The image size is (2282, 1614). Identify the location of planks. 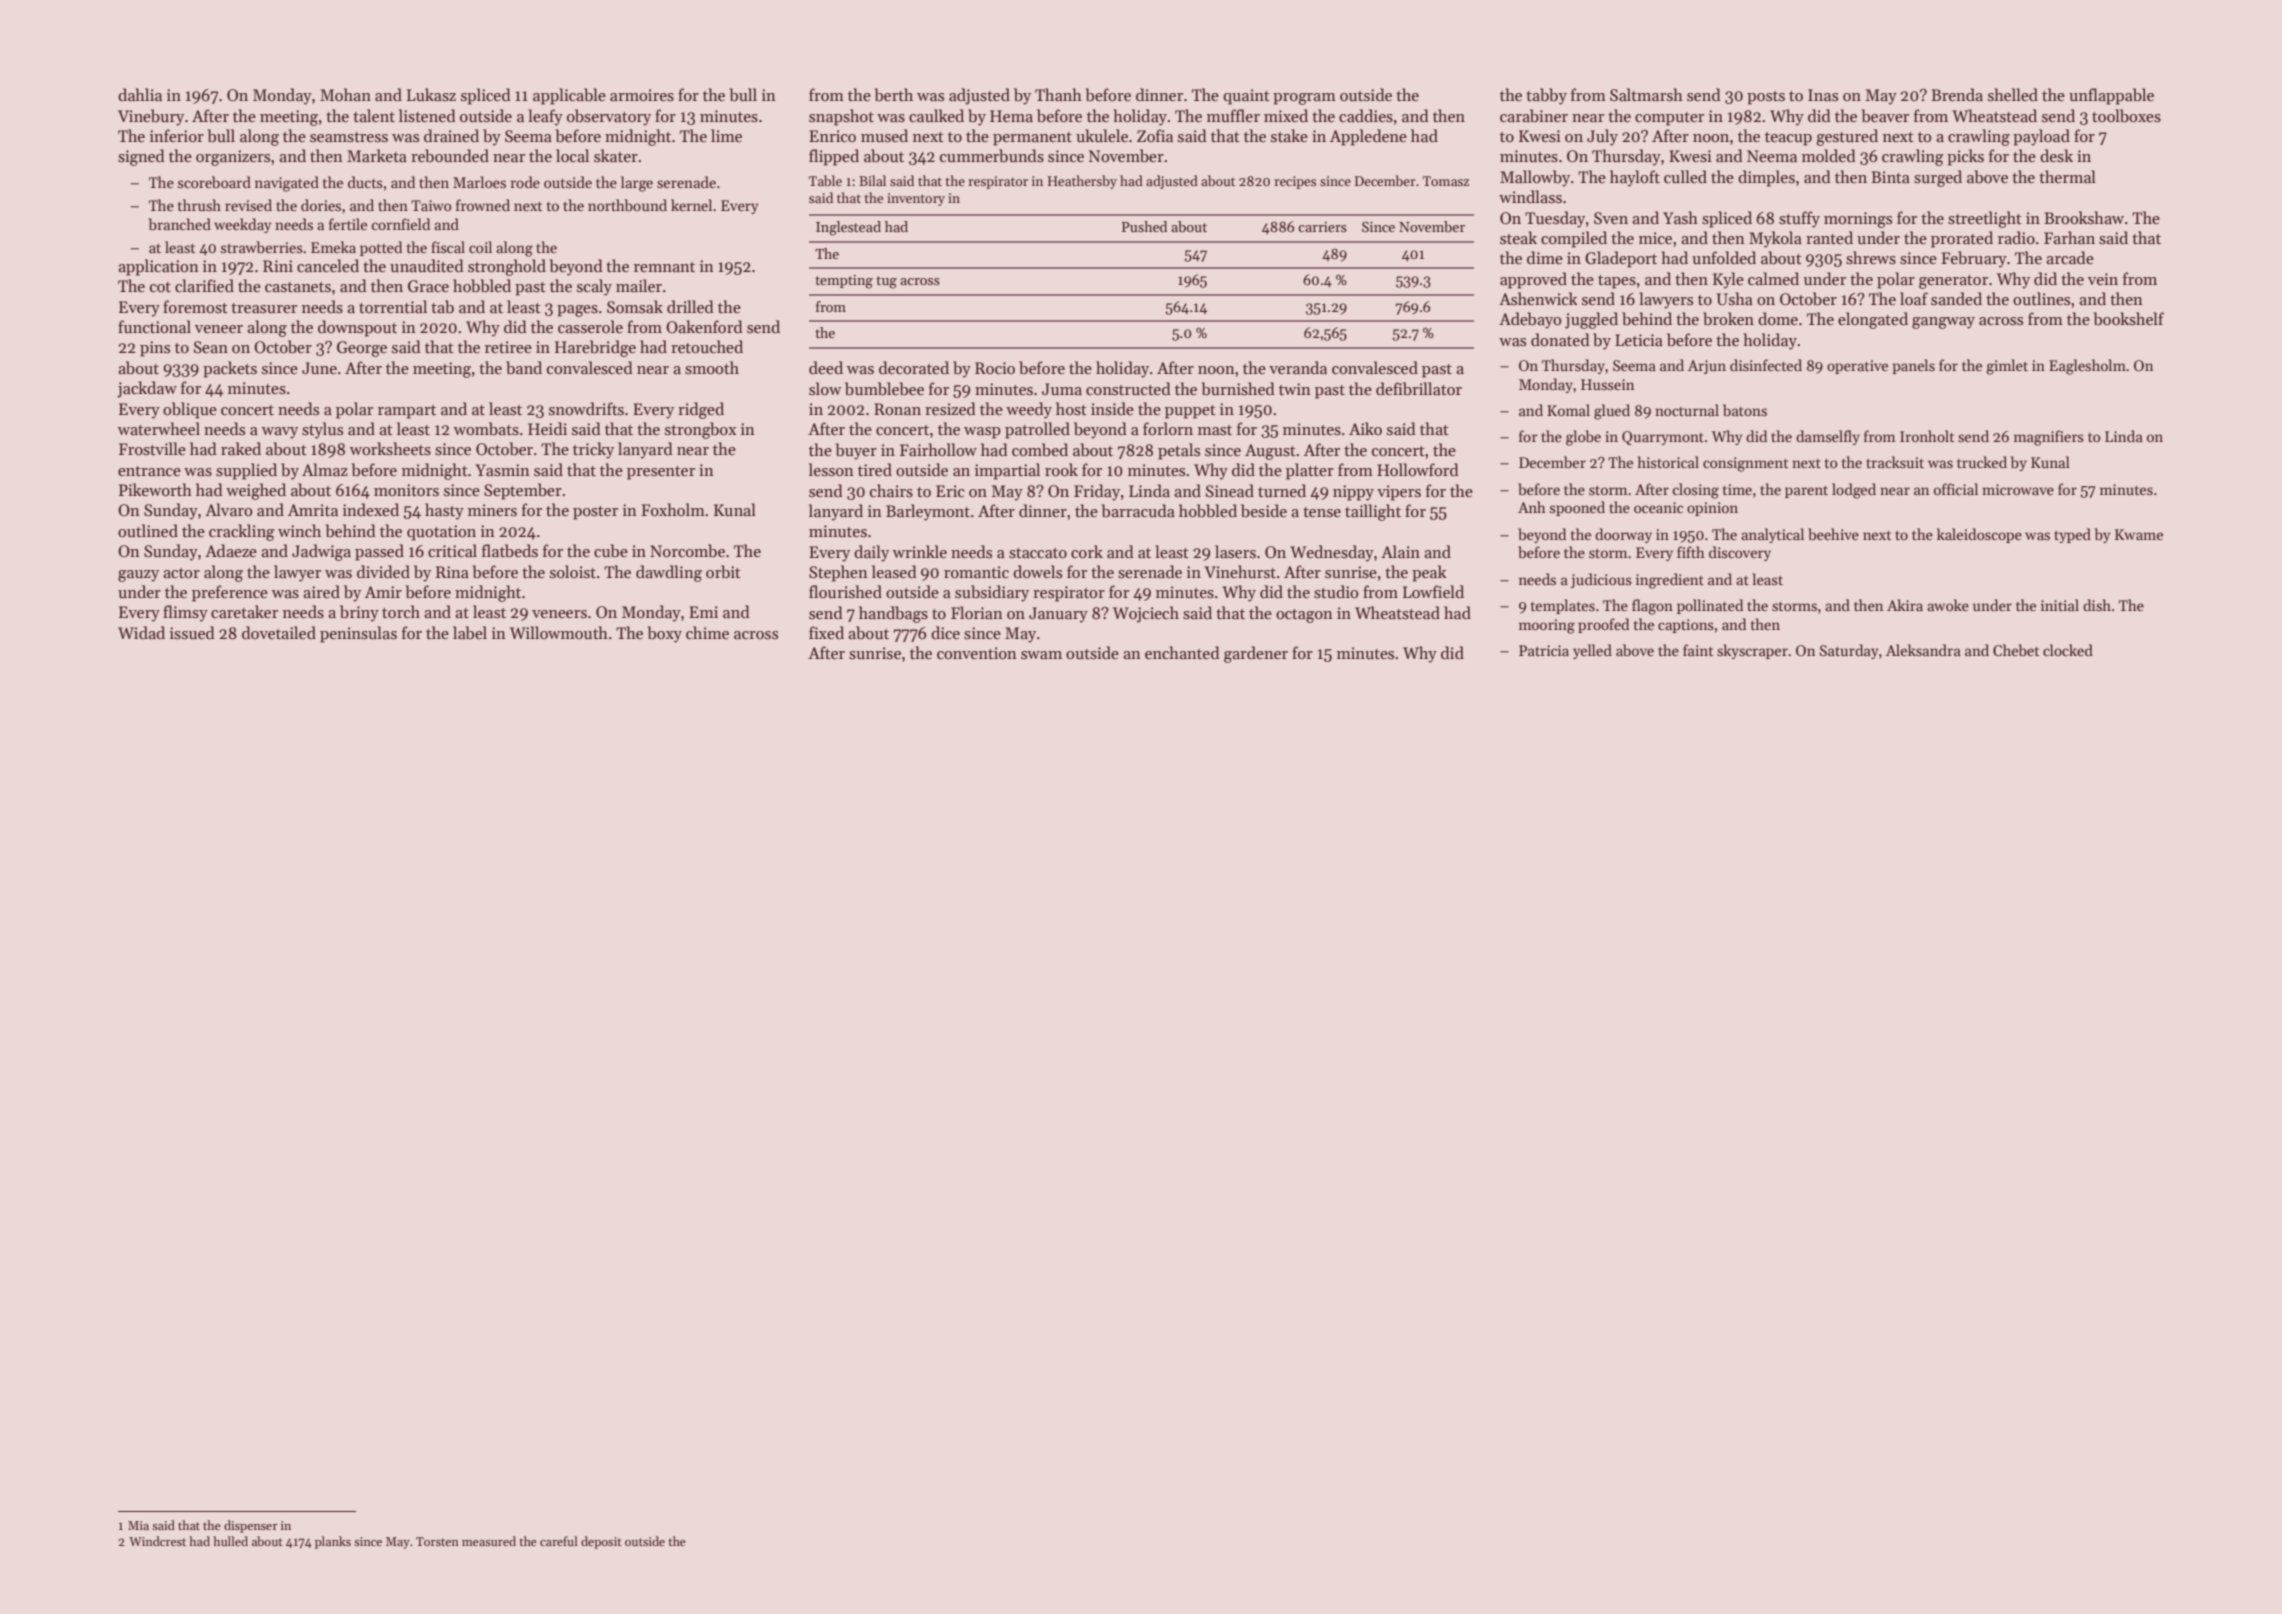
(333, 1542).
